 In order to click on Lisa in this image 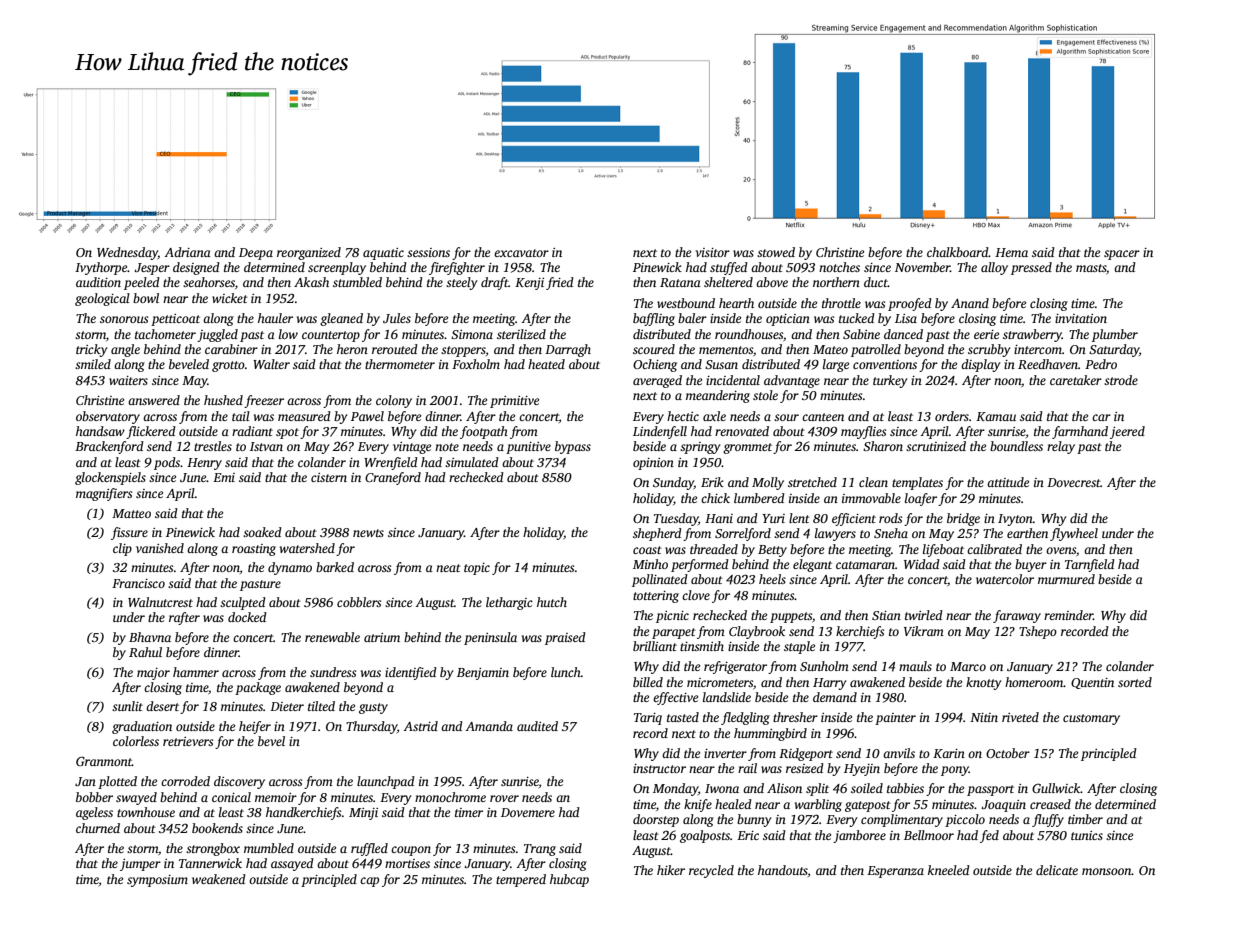, I will do `click(906, 318)`.
